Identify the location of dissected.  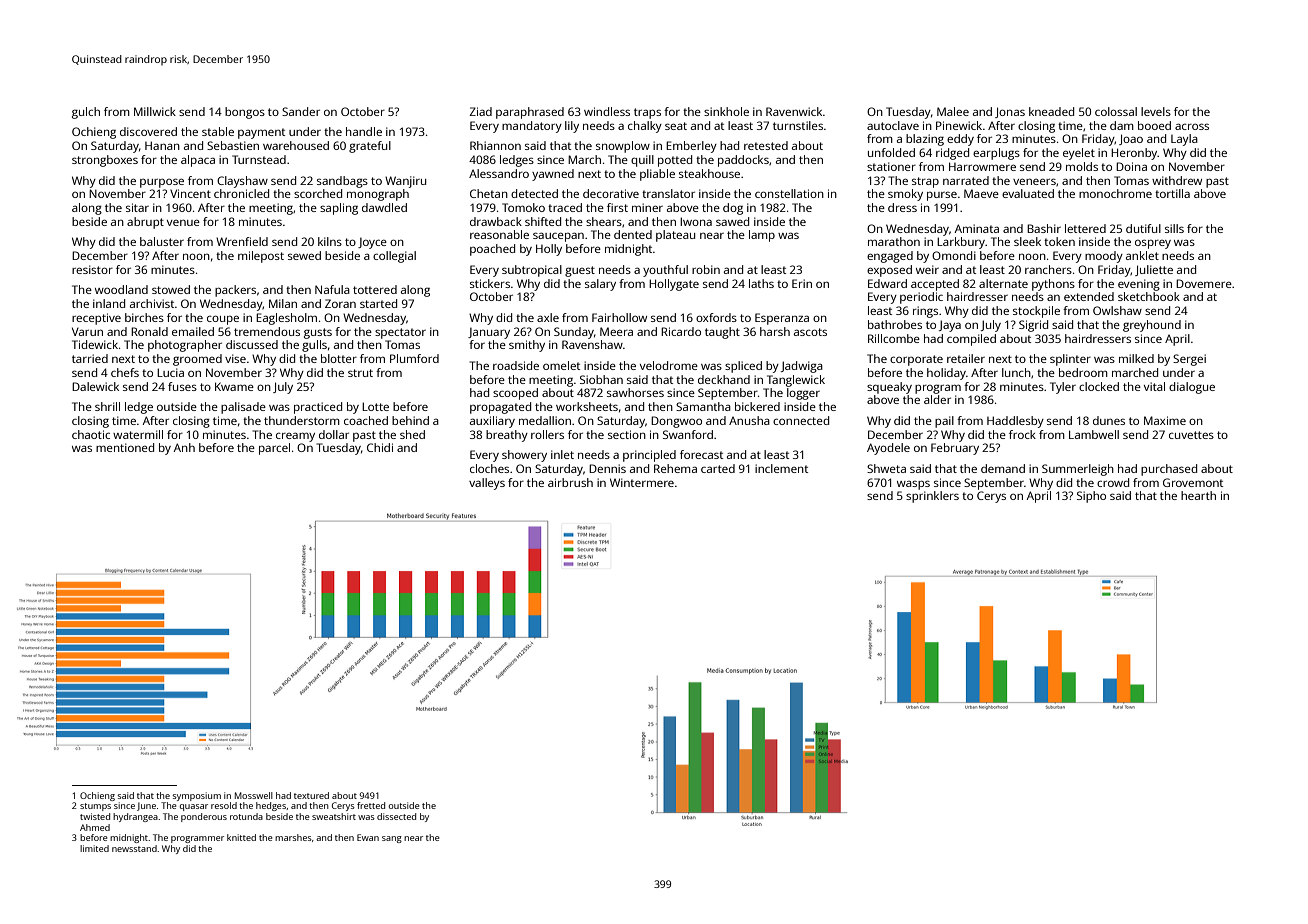
(396, 816).
